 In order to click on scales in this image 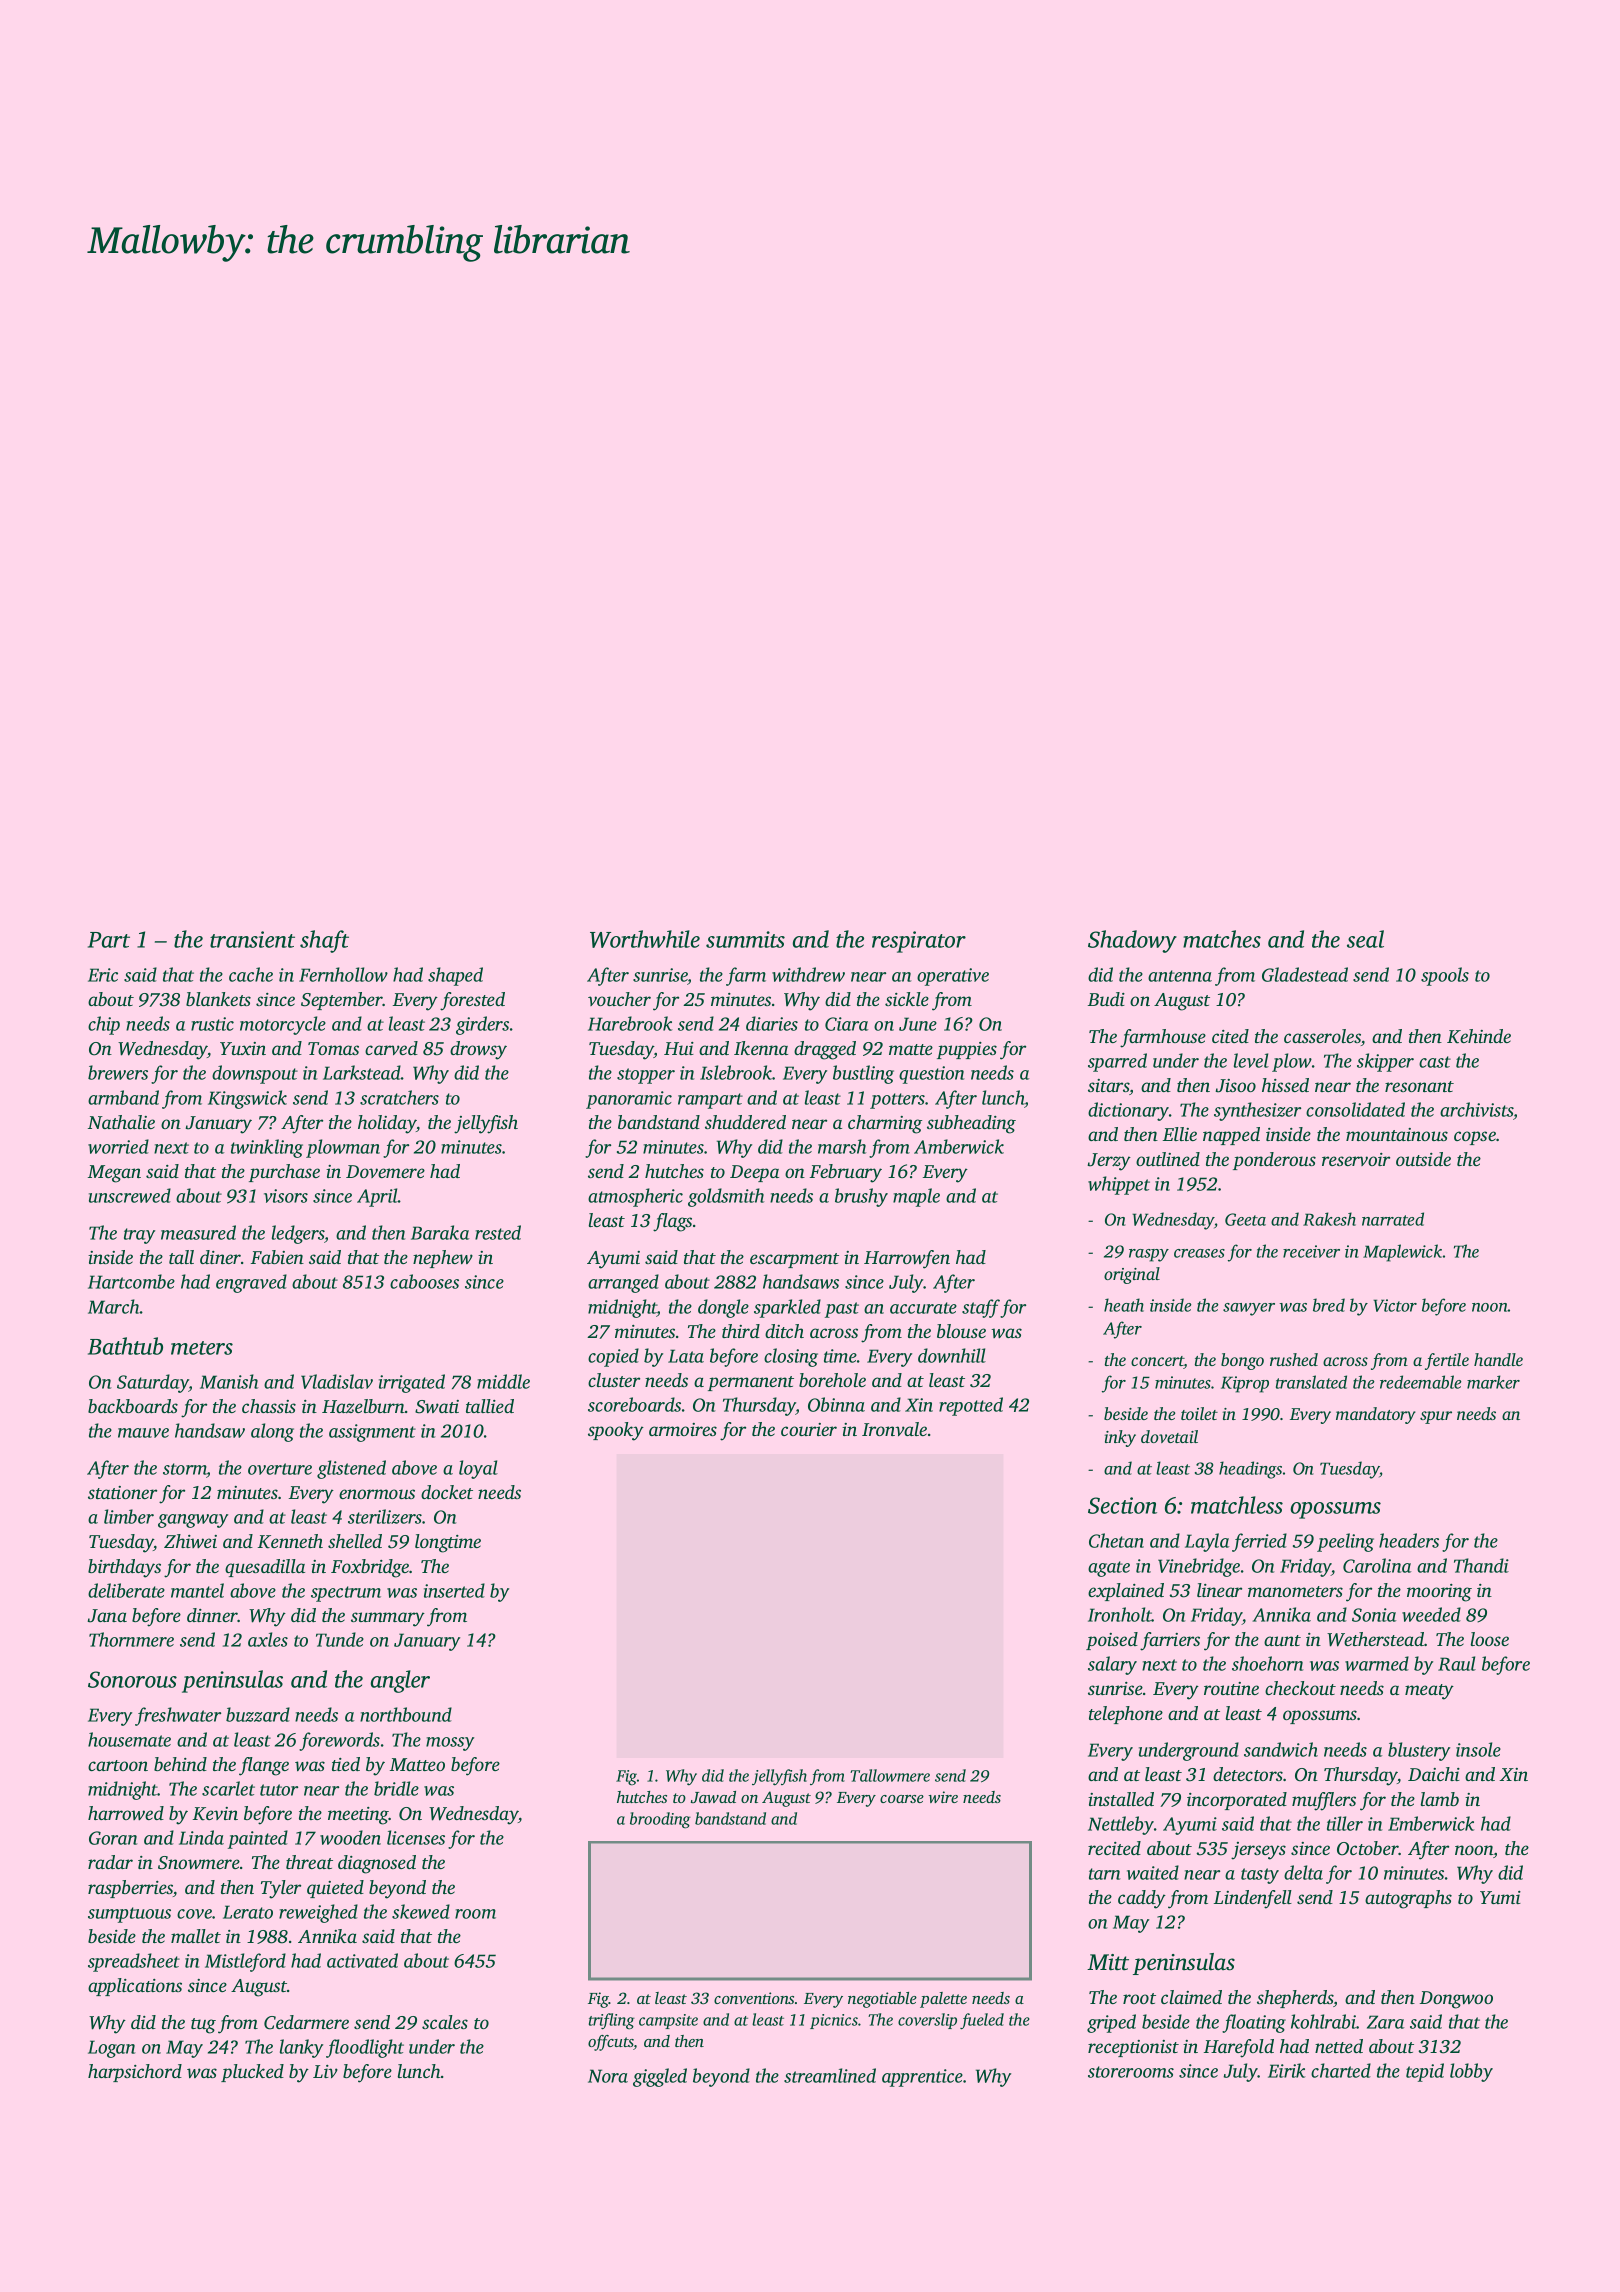, I will do `click(445, 2022)`.
